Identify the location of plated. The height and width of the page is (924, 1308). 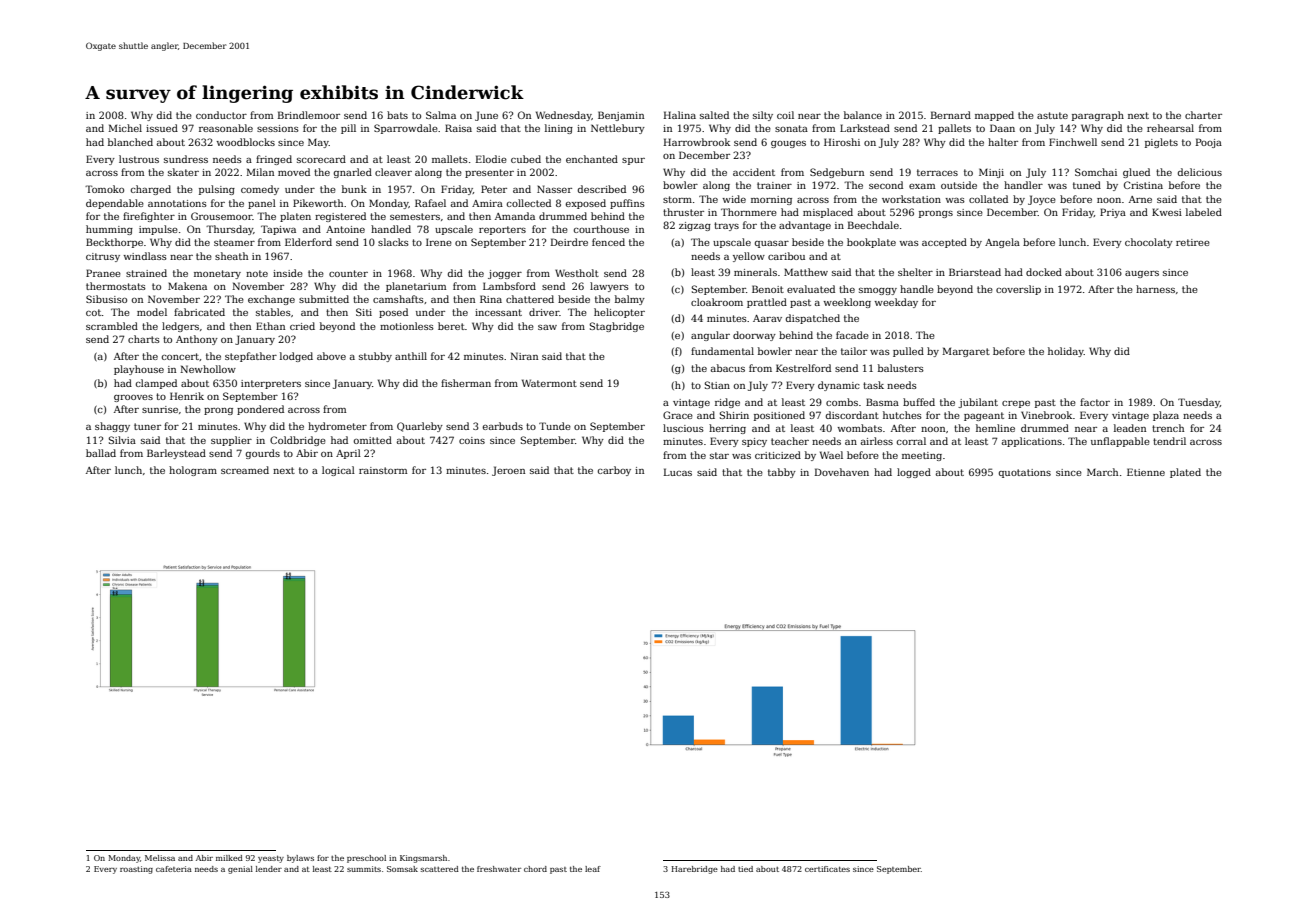
(1185, 473).
